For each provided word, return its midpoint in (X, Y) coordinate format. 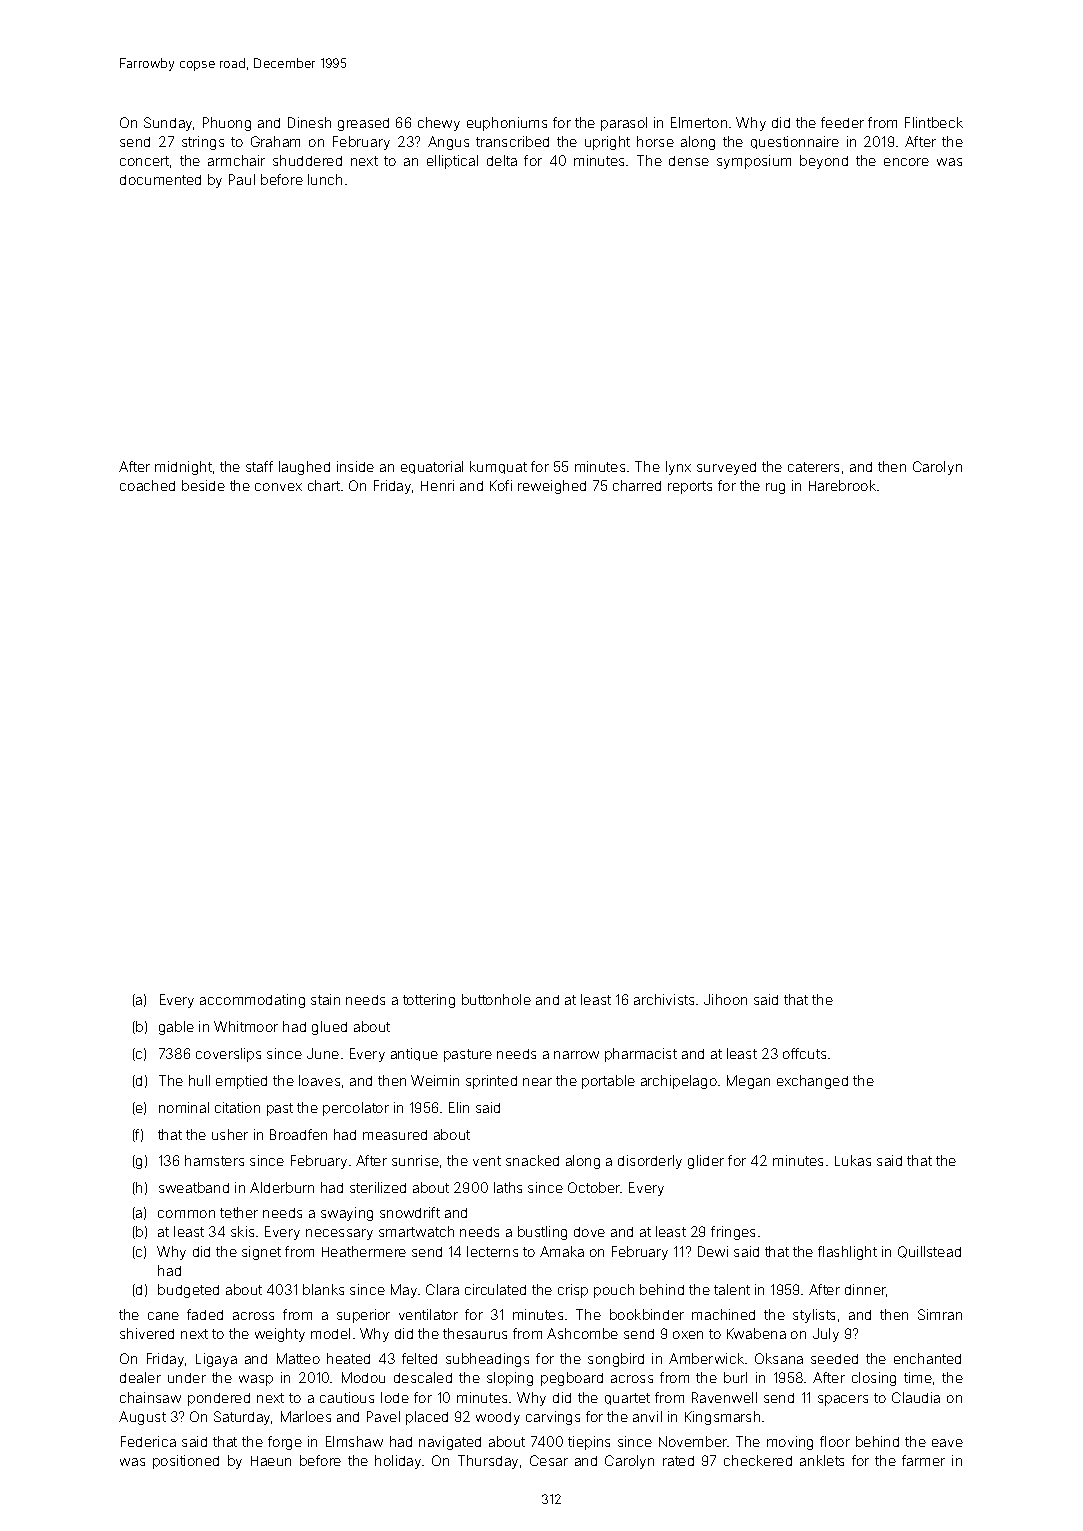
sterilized (378, 1187)
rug (775, 488)
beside (203, 485)
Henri (437, 485)
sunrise (415, 1160)
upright (607, 143)
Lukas (853, 1160)
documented (160, 180)
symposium (754, 162)
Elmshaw (354, 1441)
